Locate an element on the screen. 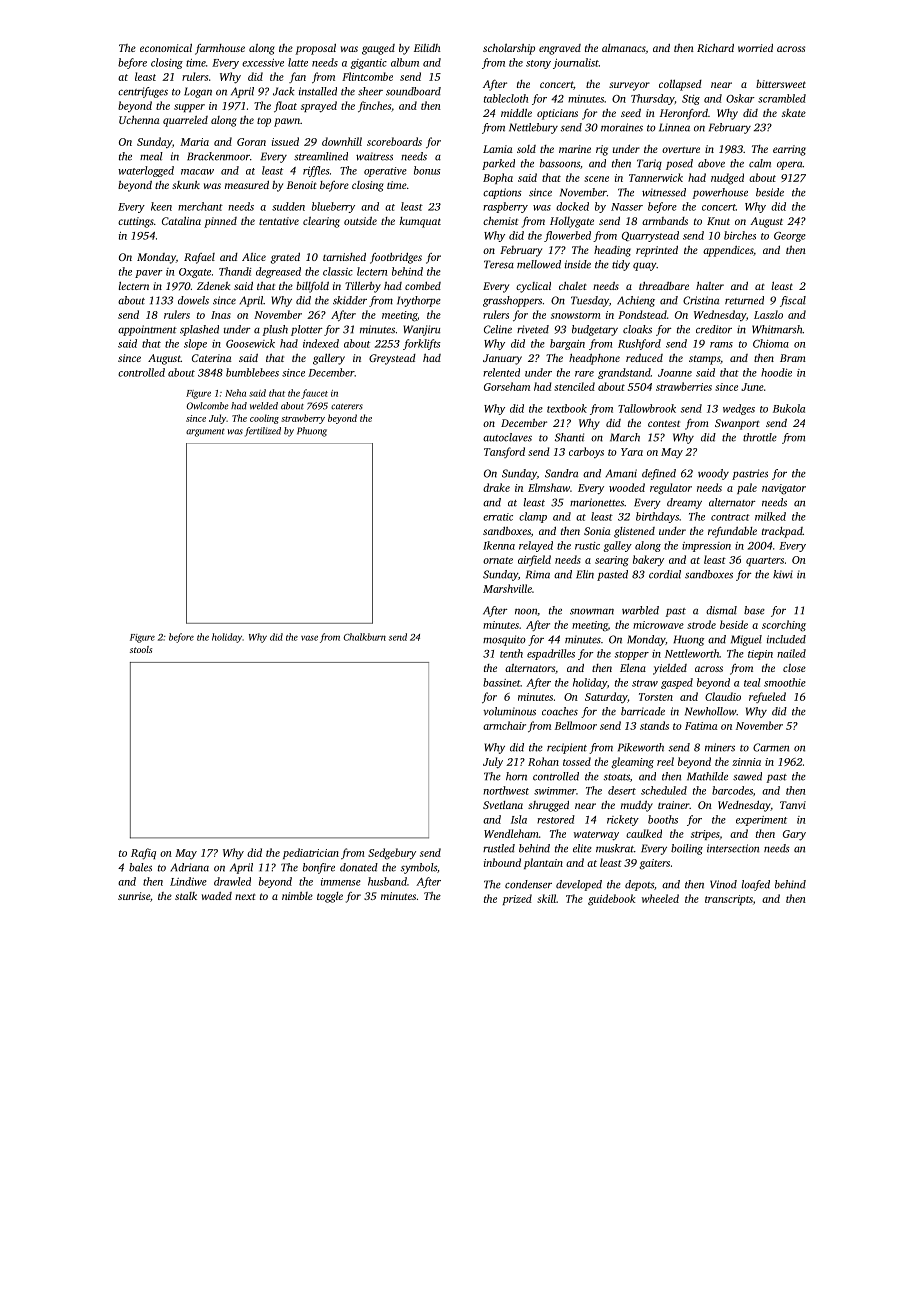  almanacs is located at coordinates (624, 48).
